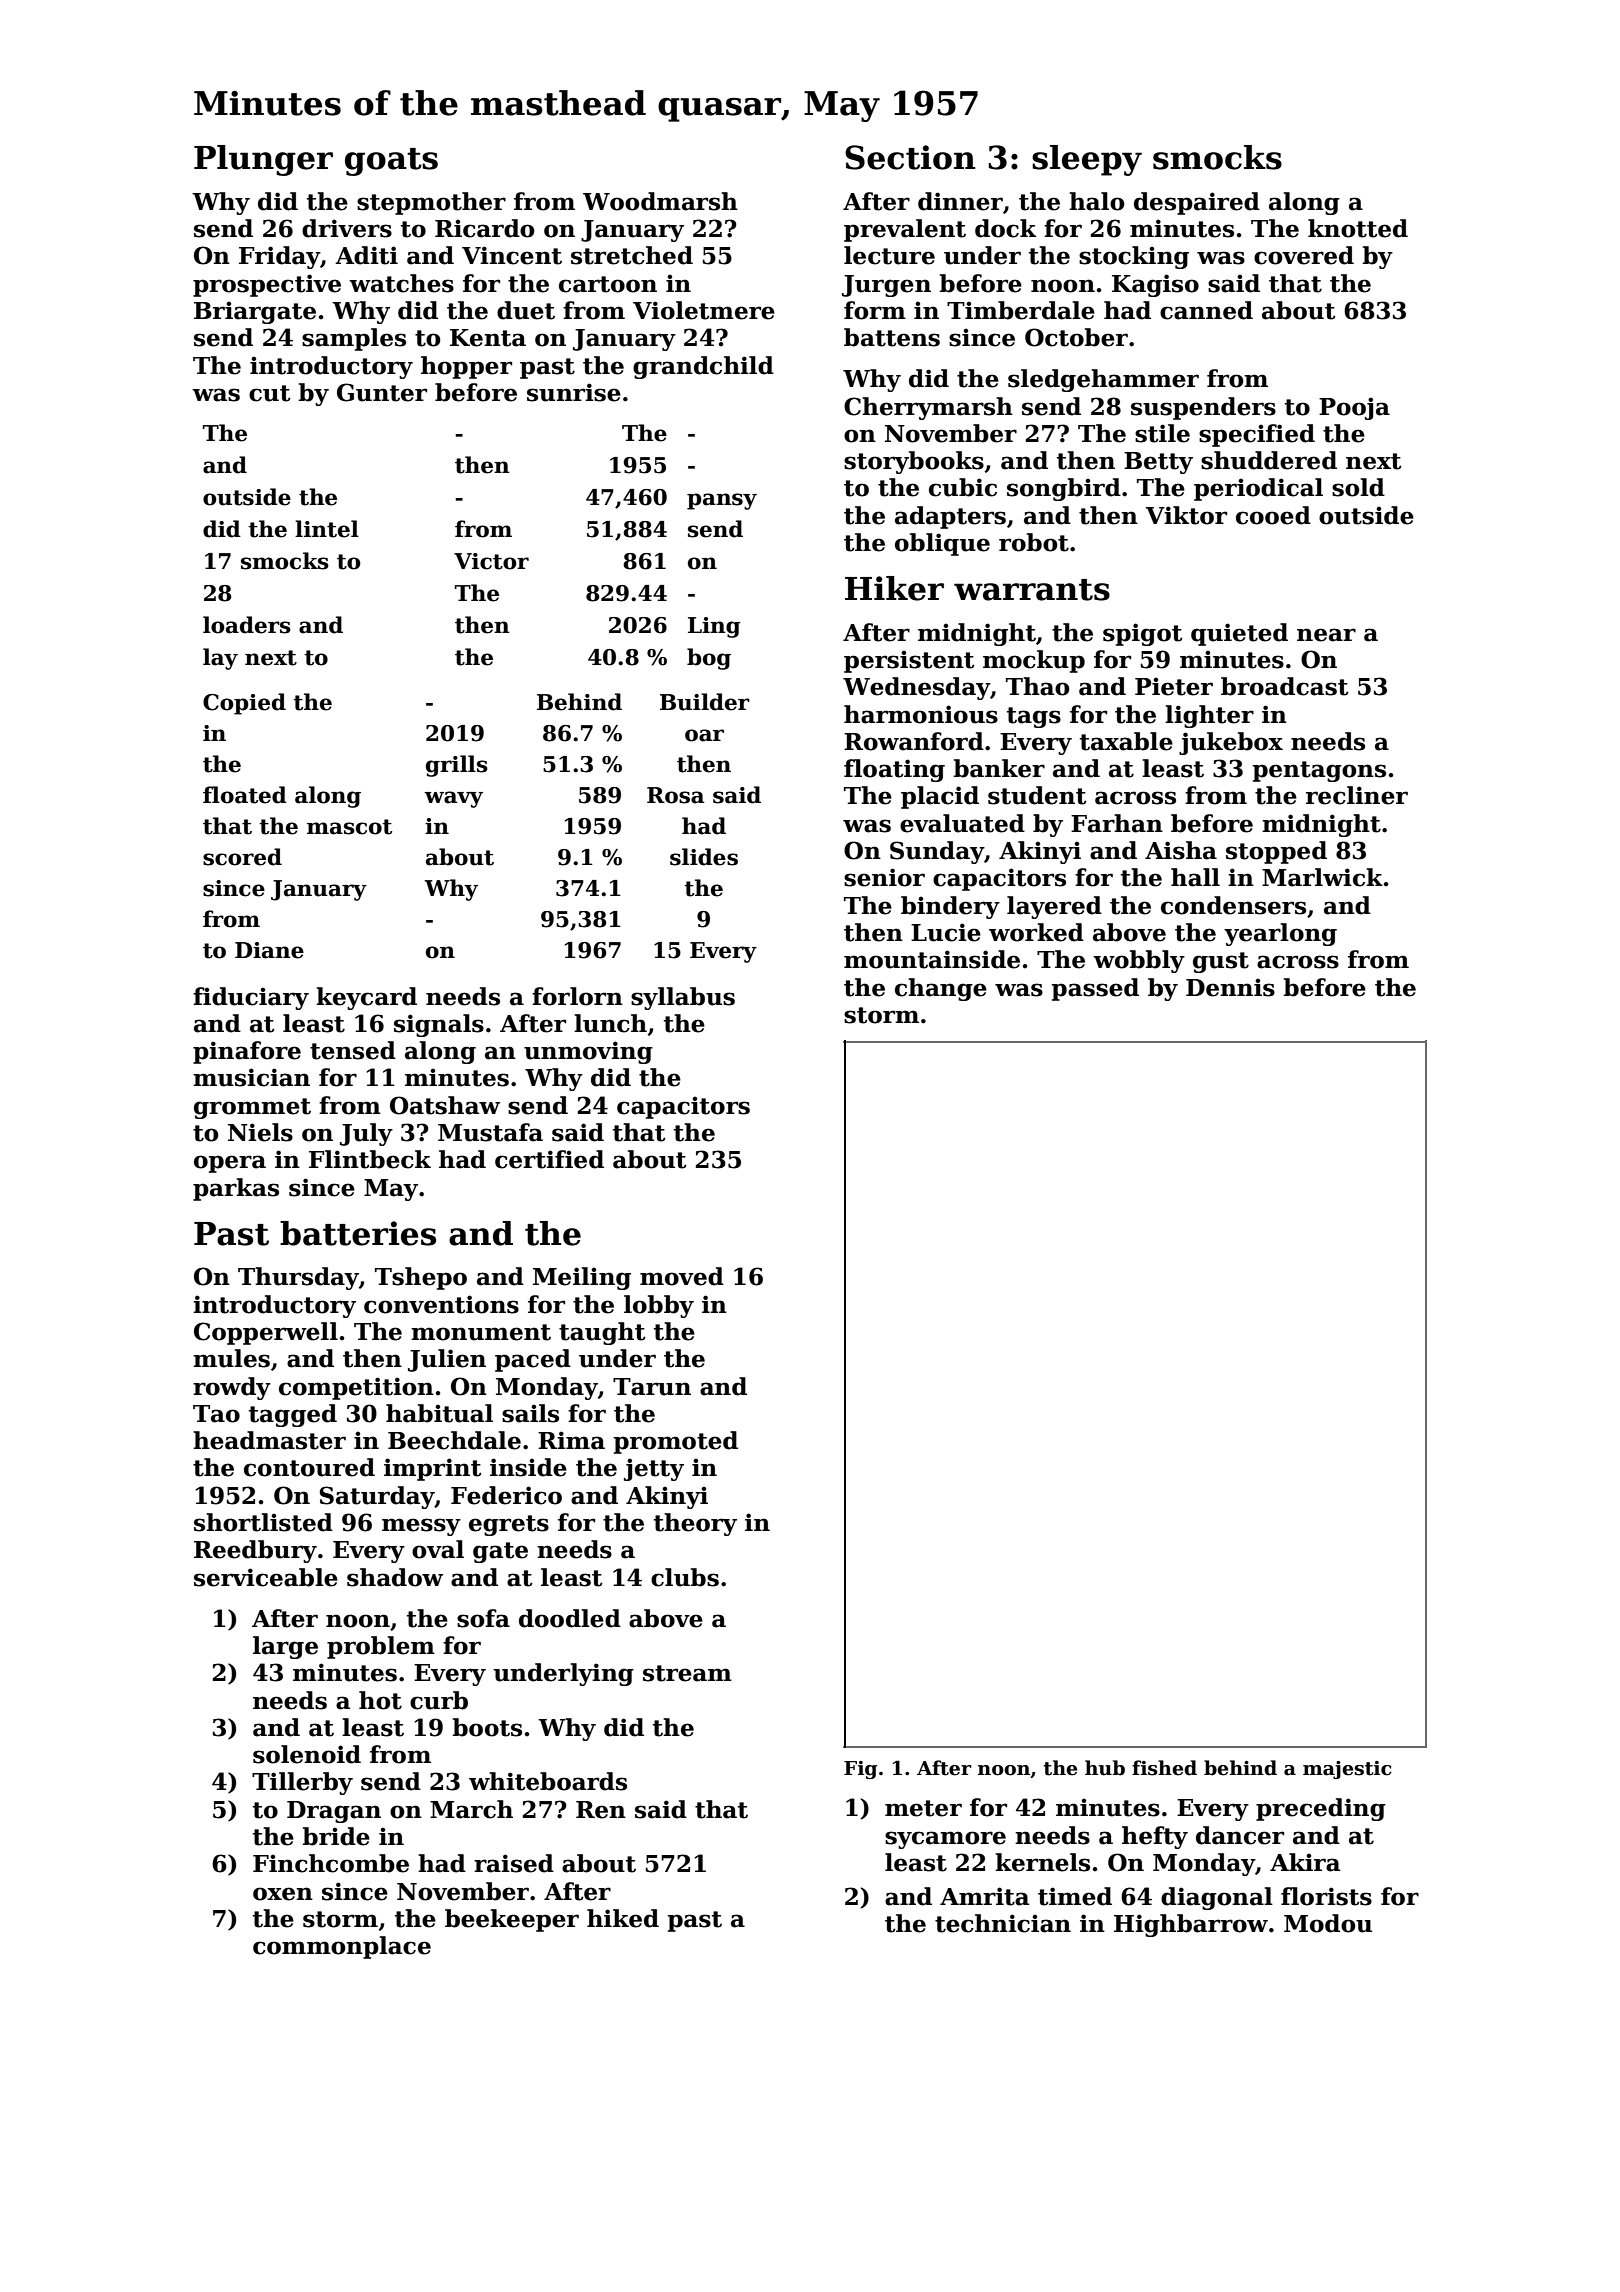 The width and height of the page is (1620, 2292). Describe the element at coordinates (675, 795) in the page. I see `Rosa` at that location.
